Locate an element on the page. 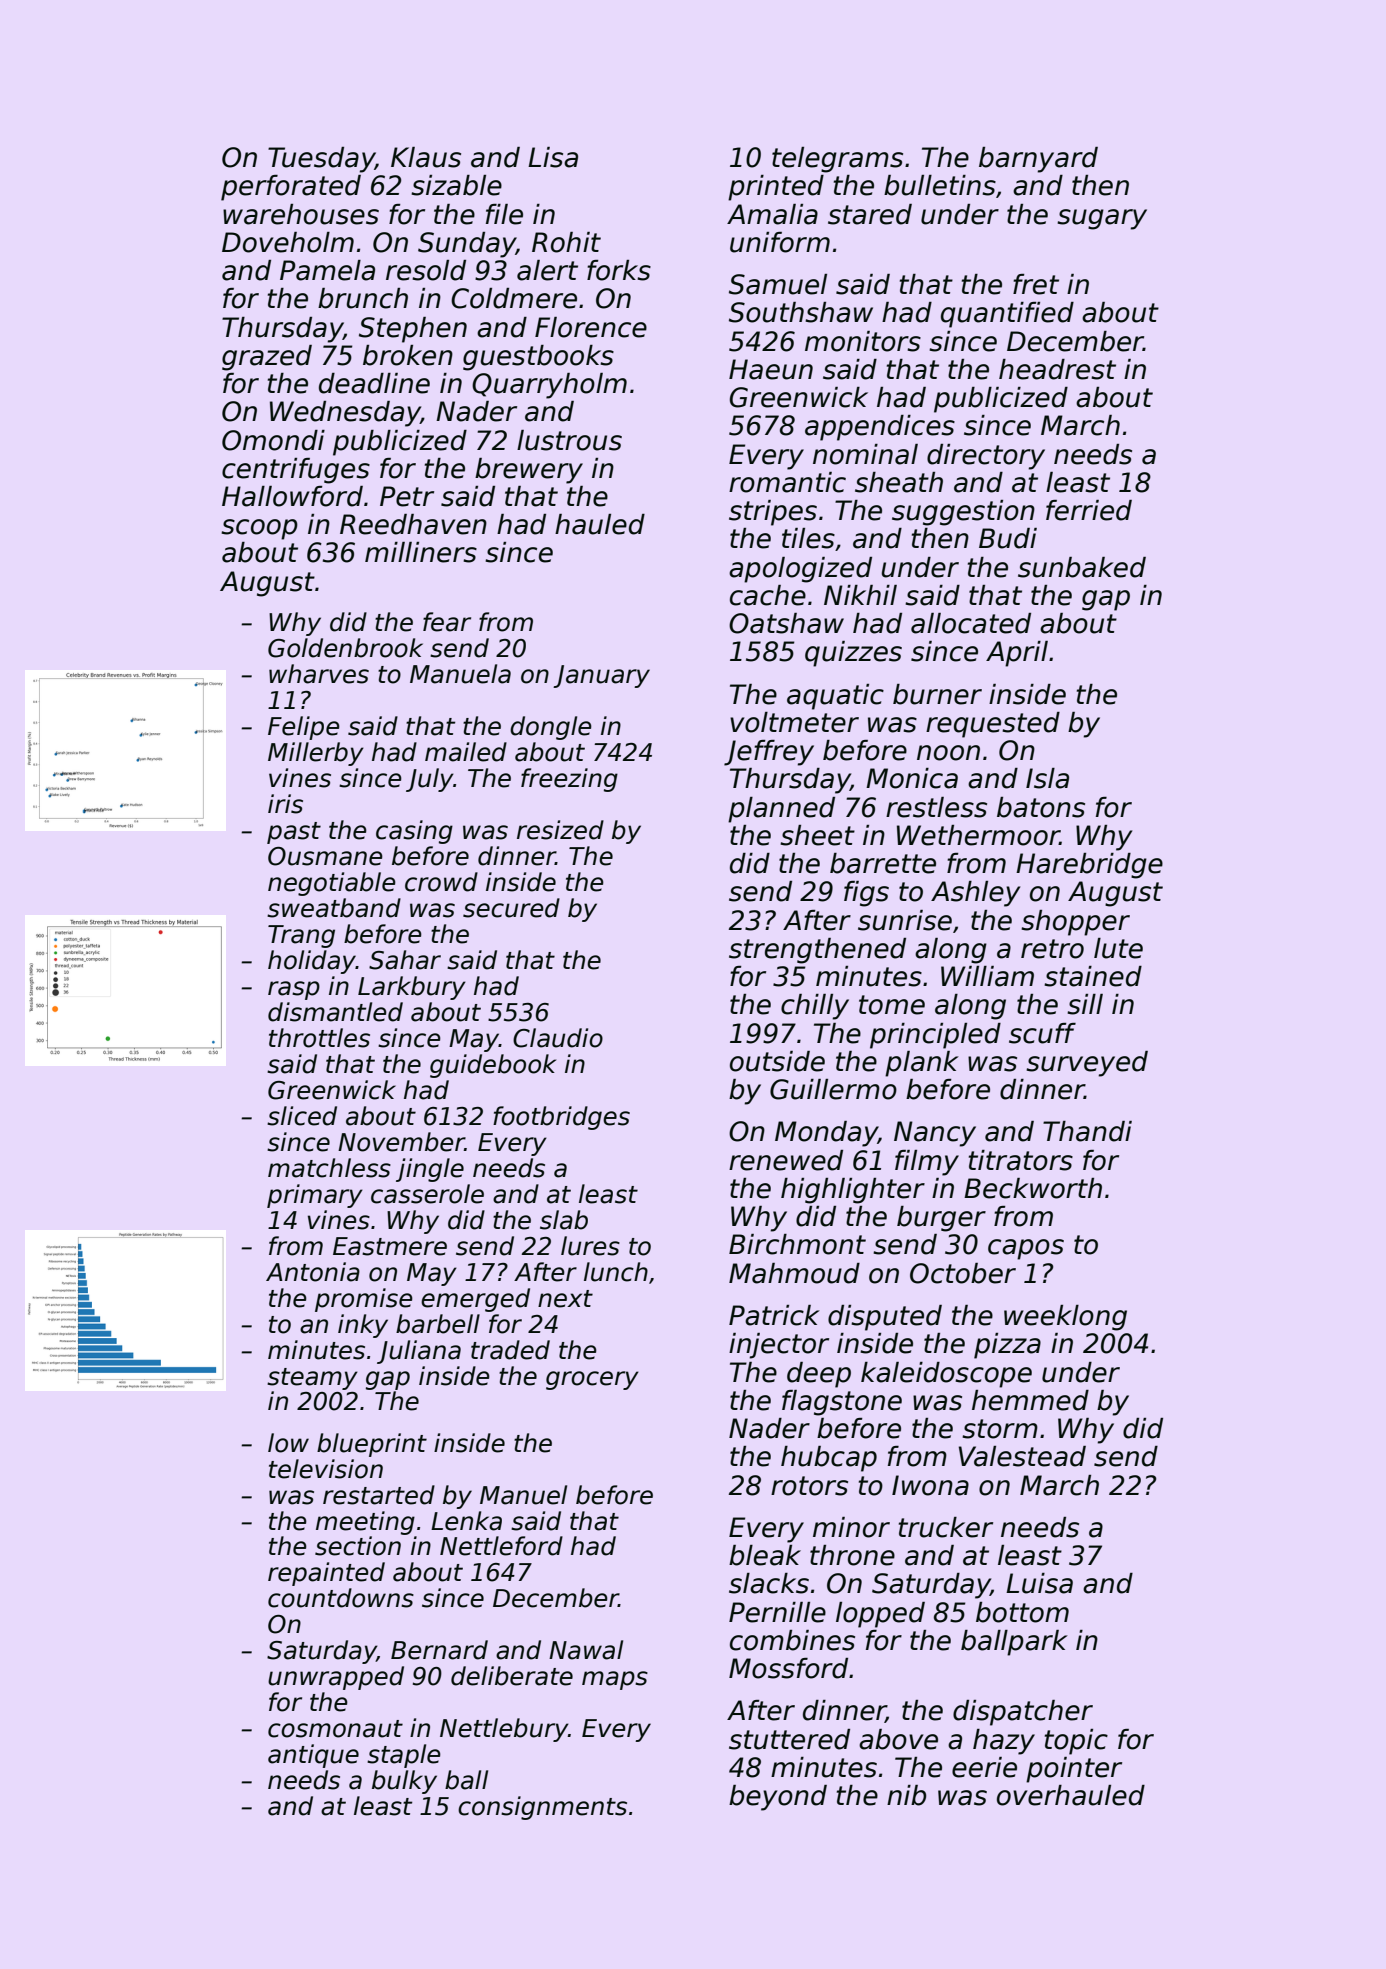  stuttered is located at coordinates (789, 1739).
